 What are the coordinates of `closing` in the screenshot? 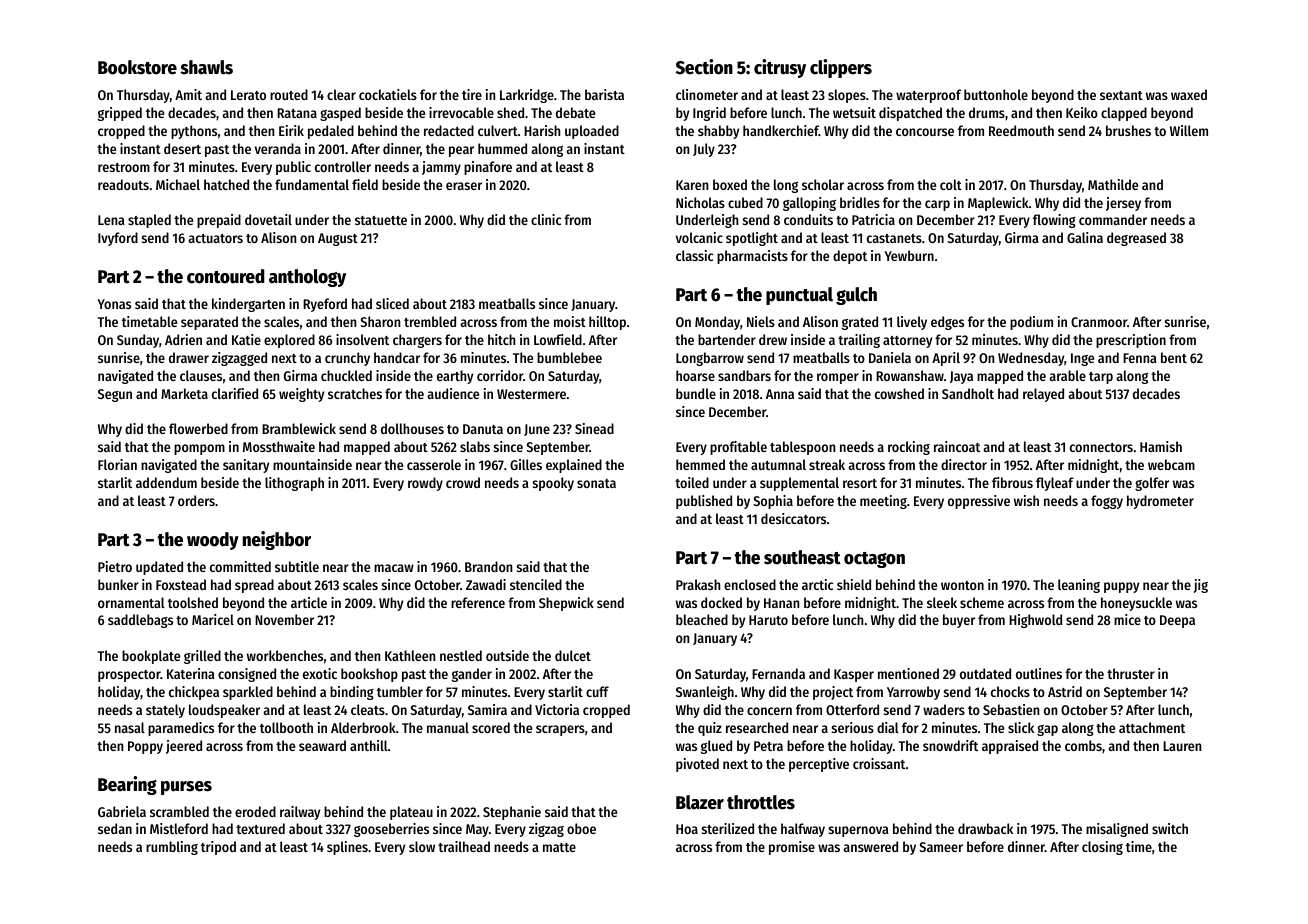 It's located at (1102, 848).
